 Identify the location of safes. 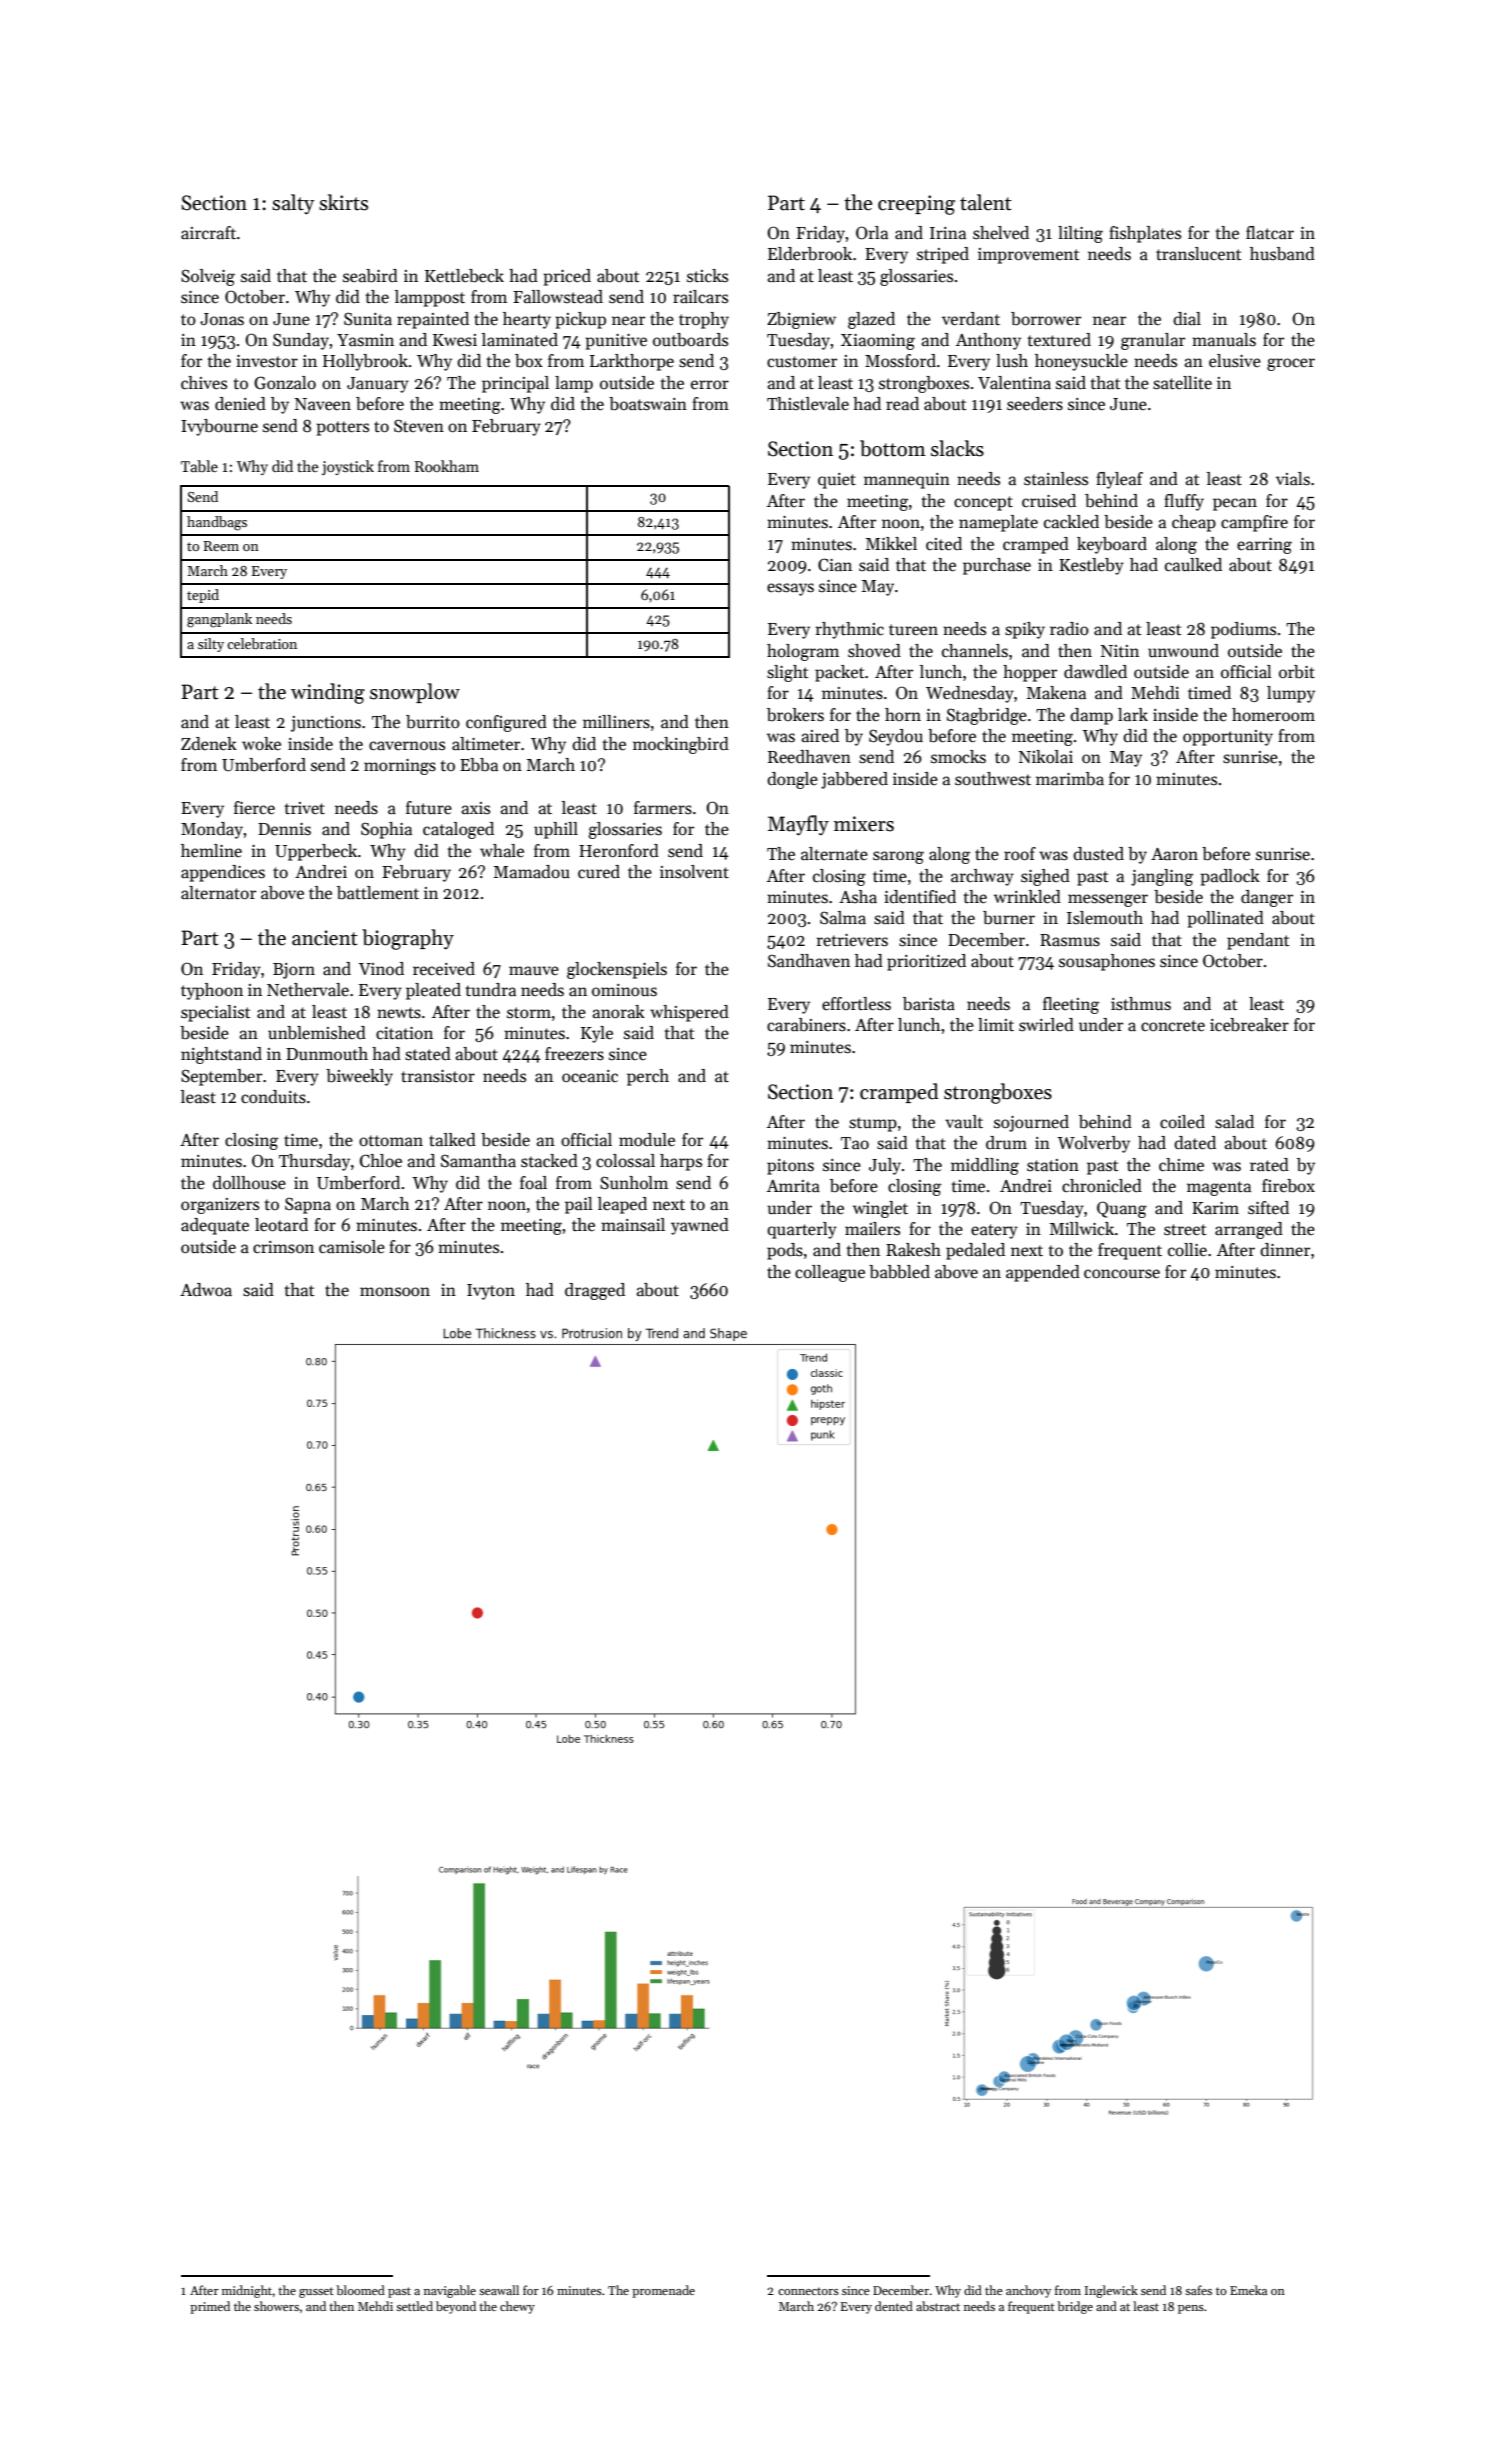
(1198, 2290).
